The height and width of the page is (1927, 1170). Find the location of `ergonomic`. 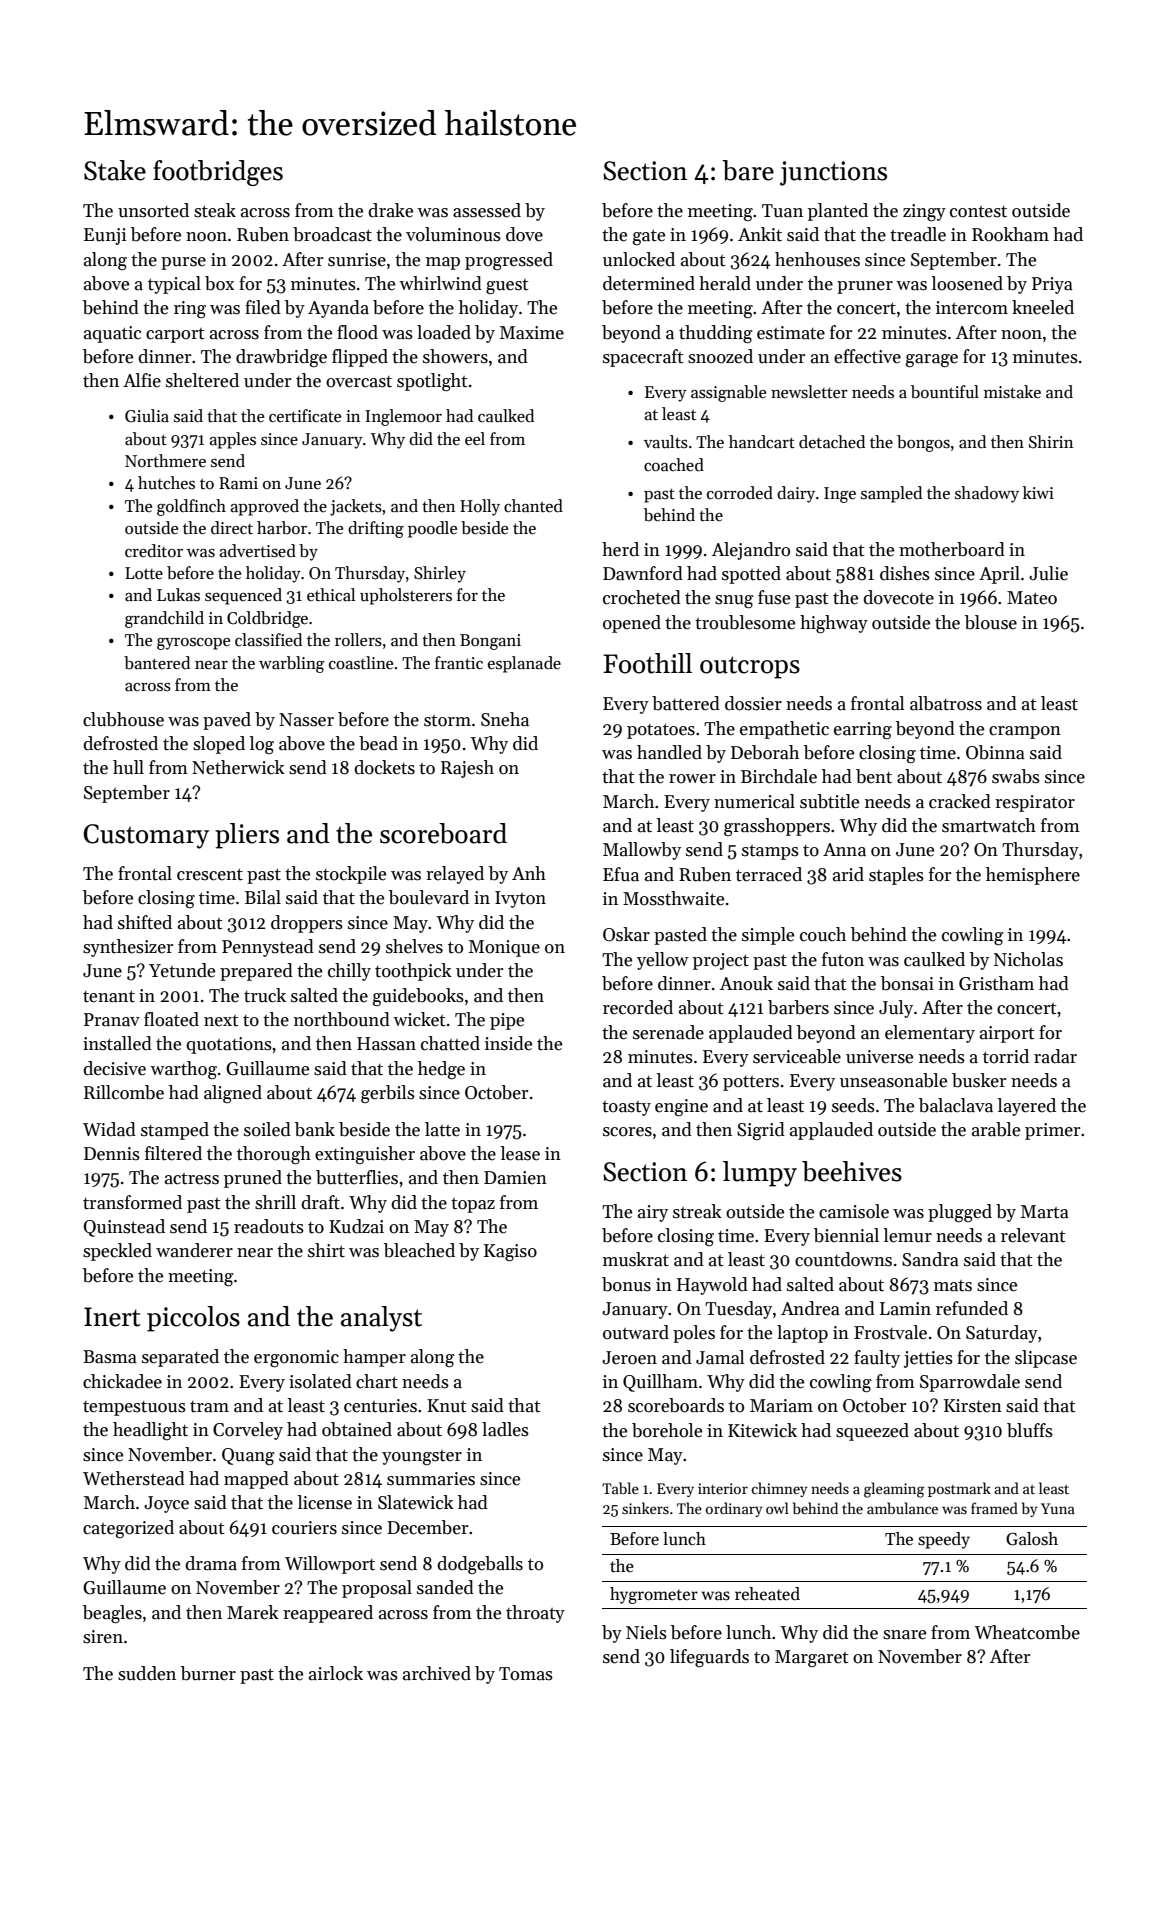

ergonomic is located at coordinates (296, 1359).
